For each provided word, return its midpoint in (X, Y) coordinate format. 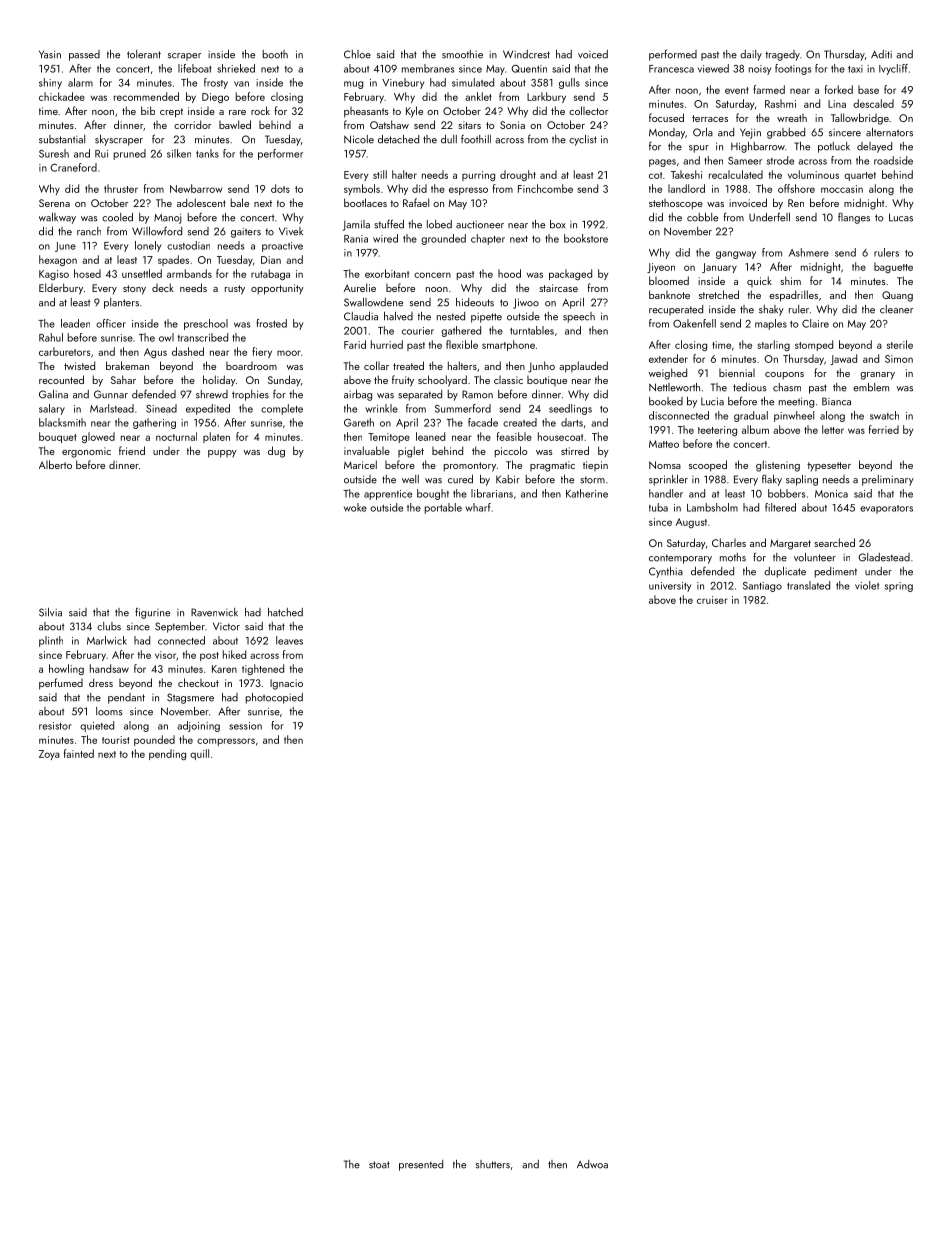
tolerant (144, 54)
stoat (379, 1165)
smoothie (462, 54)
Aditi (881, 54)
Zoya (49, 755)
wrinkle (381, 408)
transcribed (203, 337)
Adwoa (592, 1164)
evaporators (886, 509)
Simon (899, 359)
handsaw (109, 668)
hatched (285, 612)
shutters (493, 1164)
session (245, 726)
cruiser (712, 600)
